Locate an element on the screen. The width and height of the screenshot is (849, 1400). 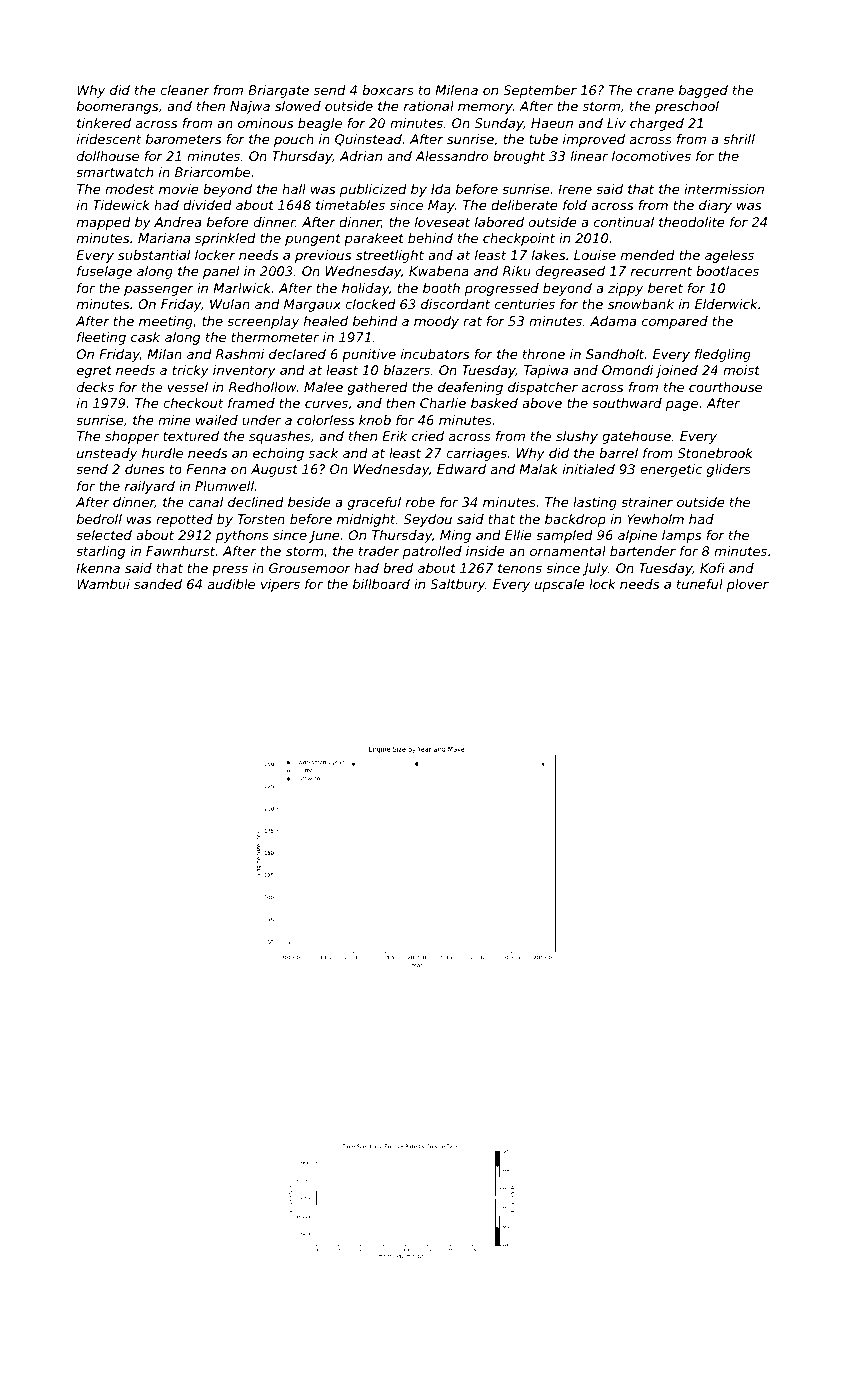
Wambui is located at coordinates (103, 584).
